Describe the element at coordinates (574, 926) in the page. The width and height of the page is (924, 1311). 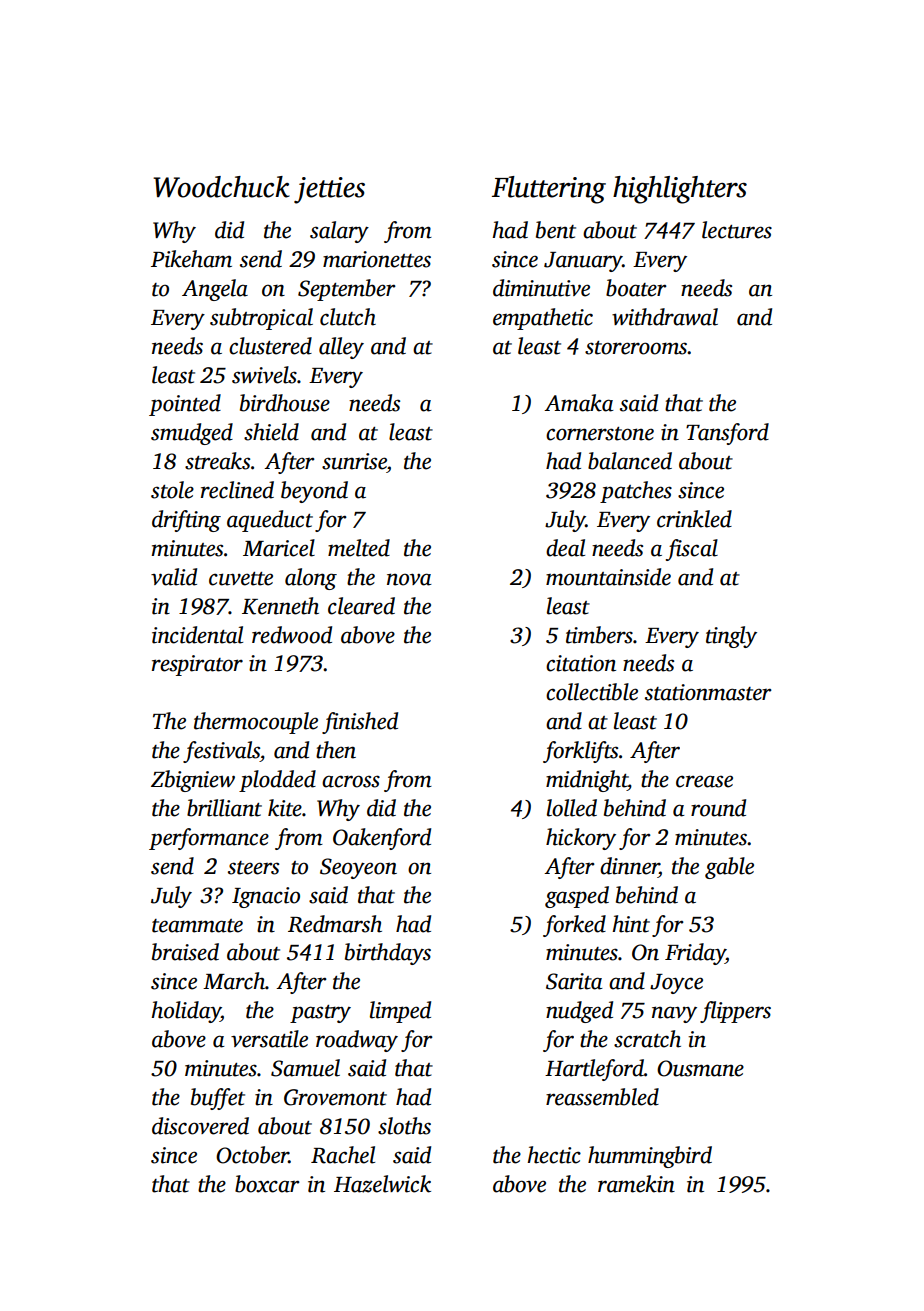
I see `forked` at that location.
